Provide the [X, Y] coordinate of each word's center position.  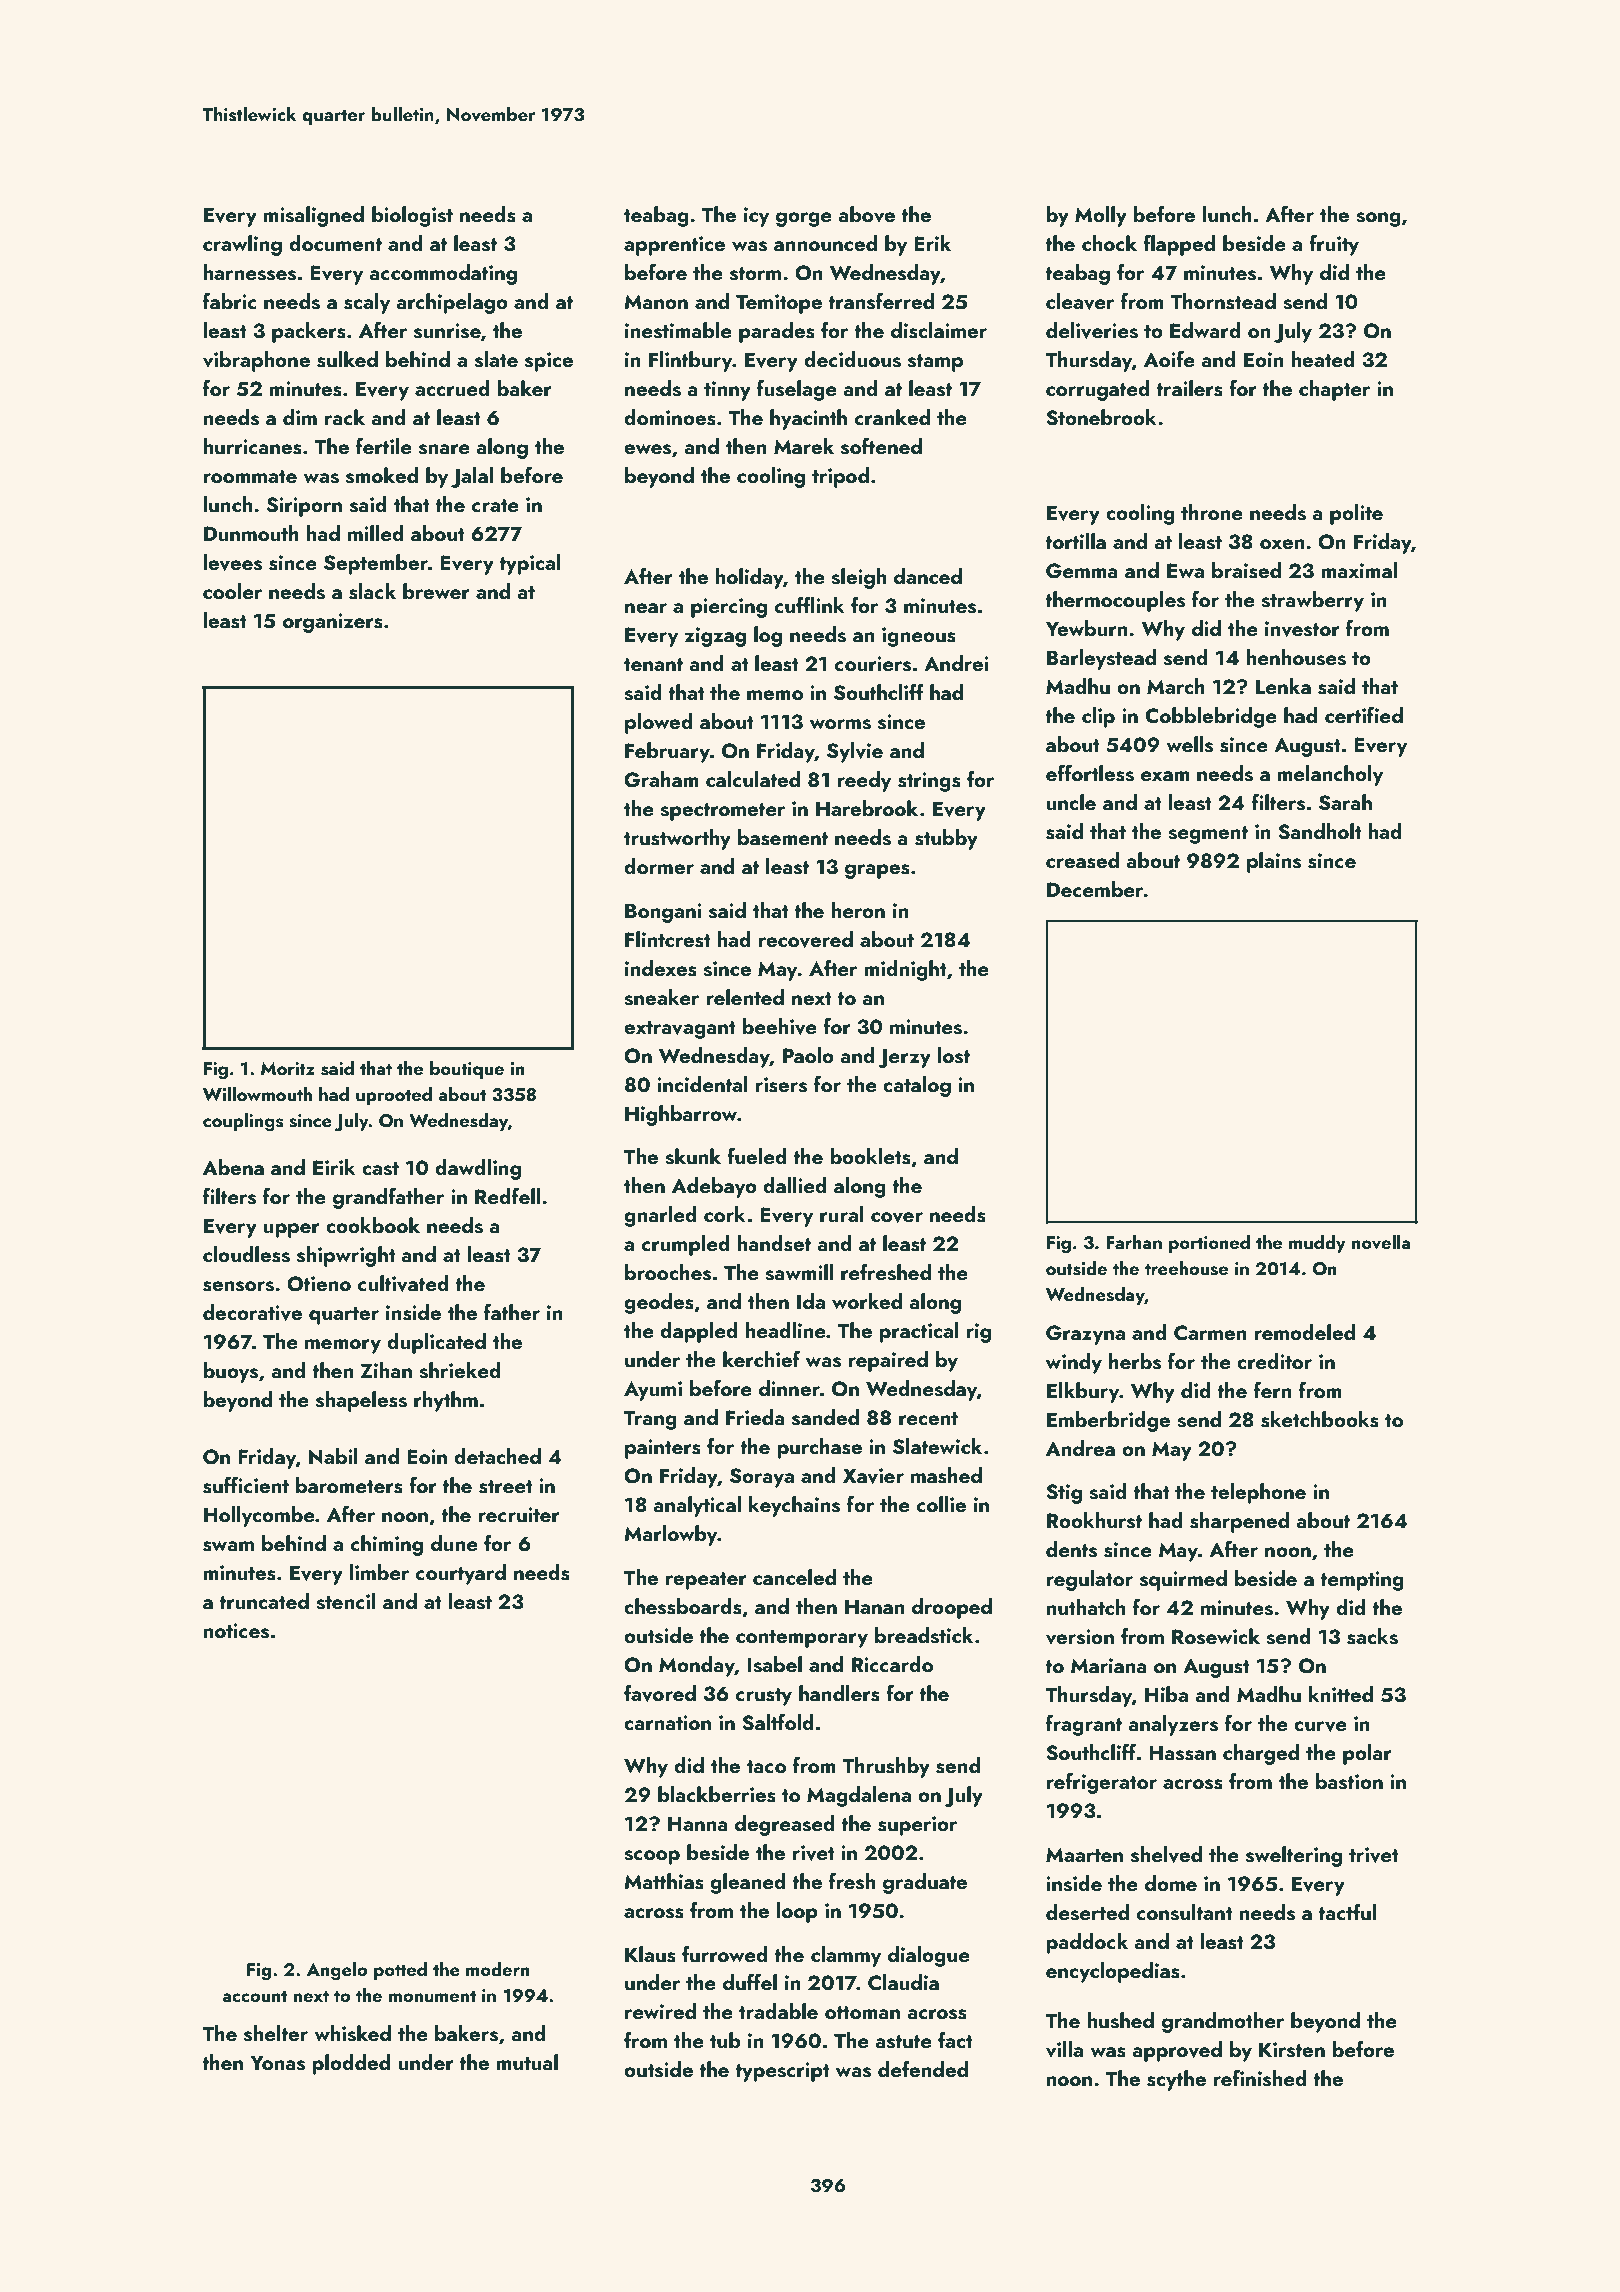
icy [756, 217]
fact [955, 2040]
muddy [1317, 1244]
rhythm [446, 1401]
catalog [917, 1086]
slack [372, 591]
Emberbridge [1108, 1421]
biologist [412, 216]
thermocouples [1115, 601]
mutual [527, 2062]
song [1378, 219]
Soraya [762, 1478]
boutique [467, 1070]
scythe [1176, 2080]
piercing [729, 608]
